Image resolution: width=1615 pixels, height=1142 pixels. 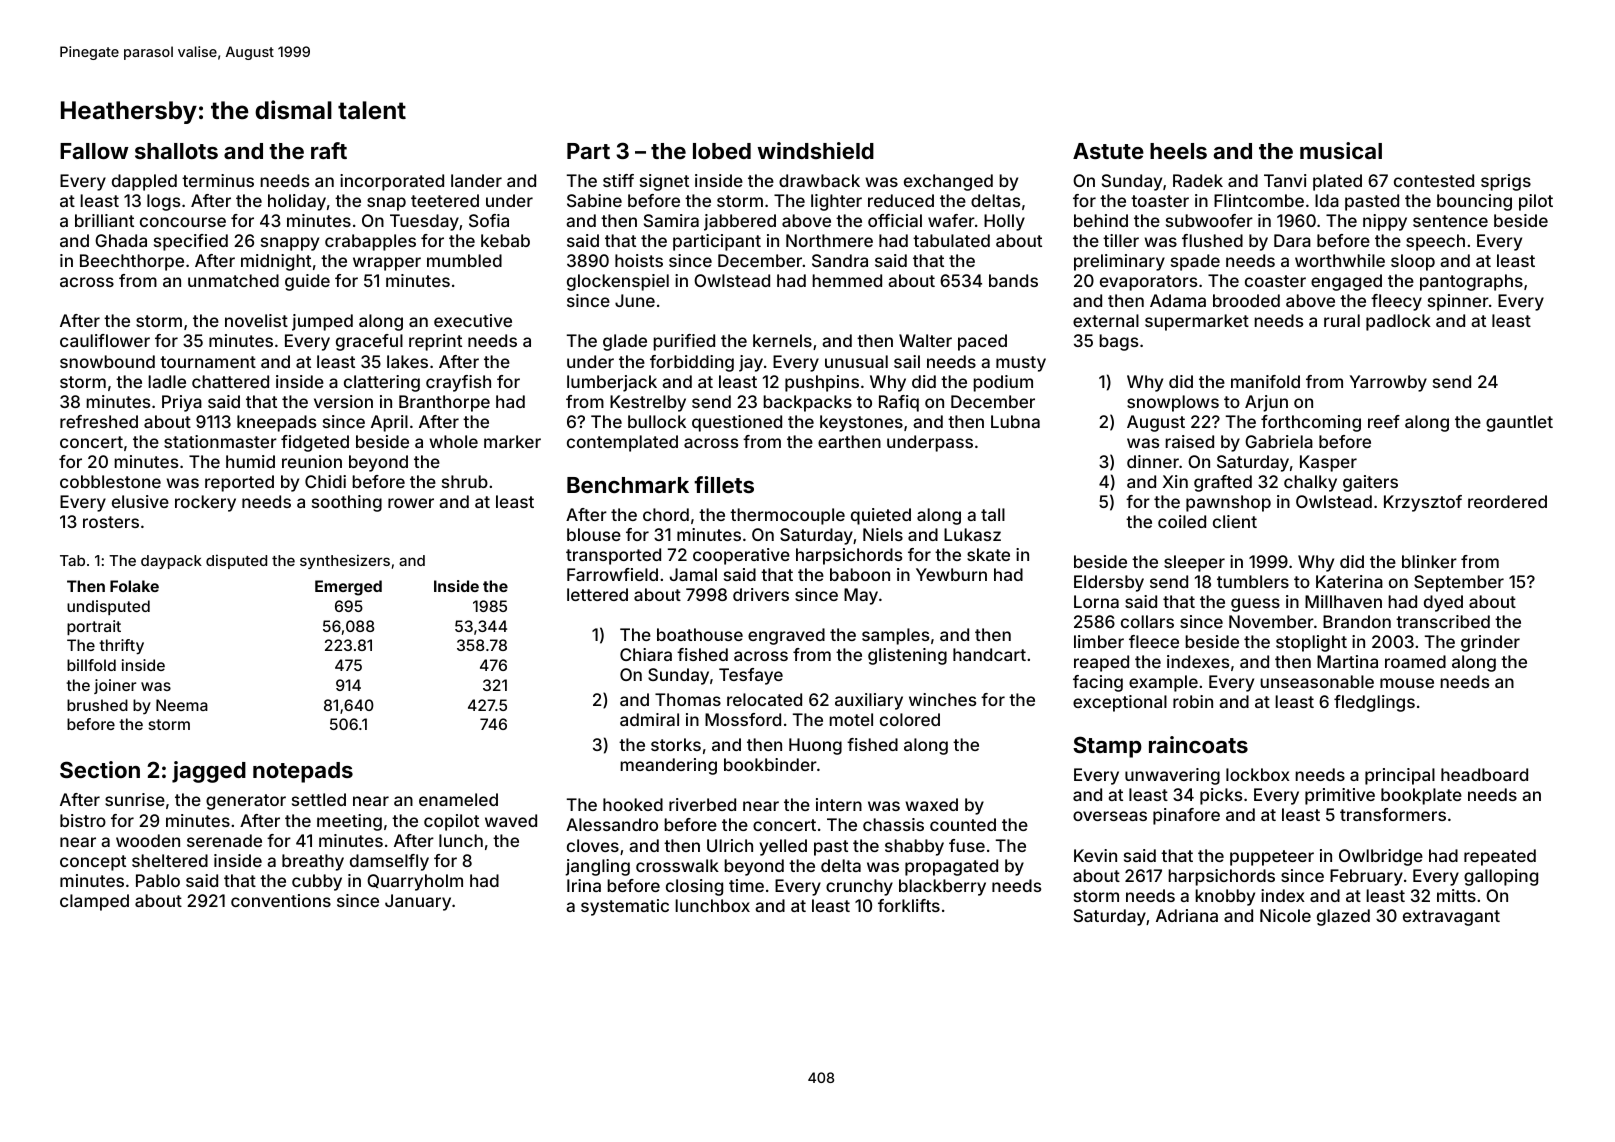 What do you see at coordinates (612, 383) in the image?
I see `lumberjack` at bounding box center [612, 383].
